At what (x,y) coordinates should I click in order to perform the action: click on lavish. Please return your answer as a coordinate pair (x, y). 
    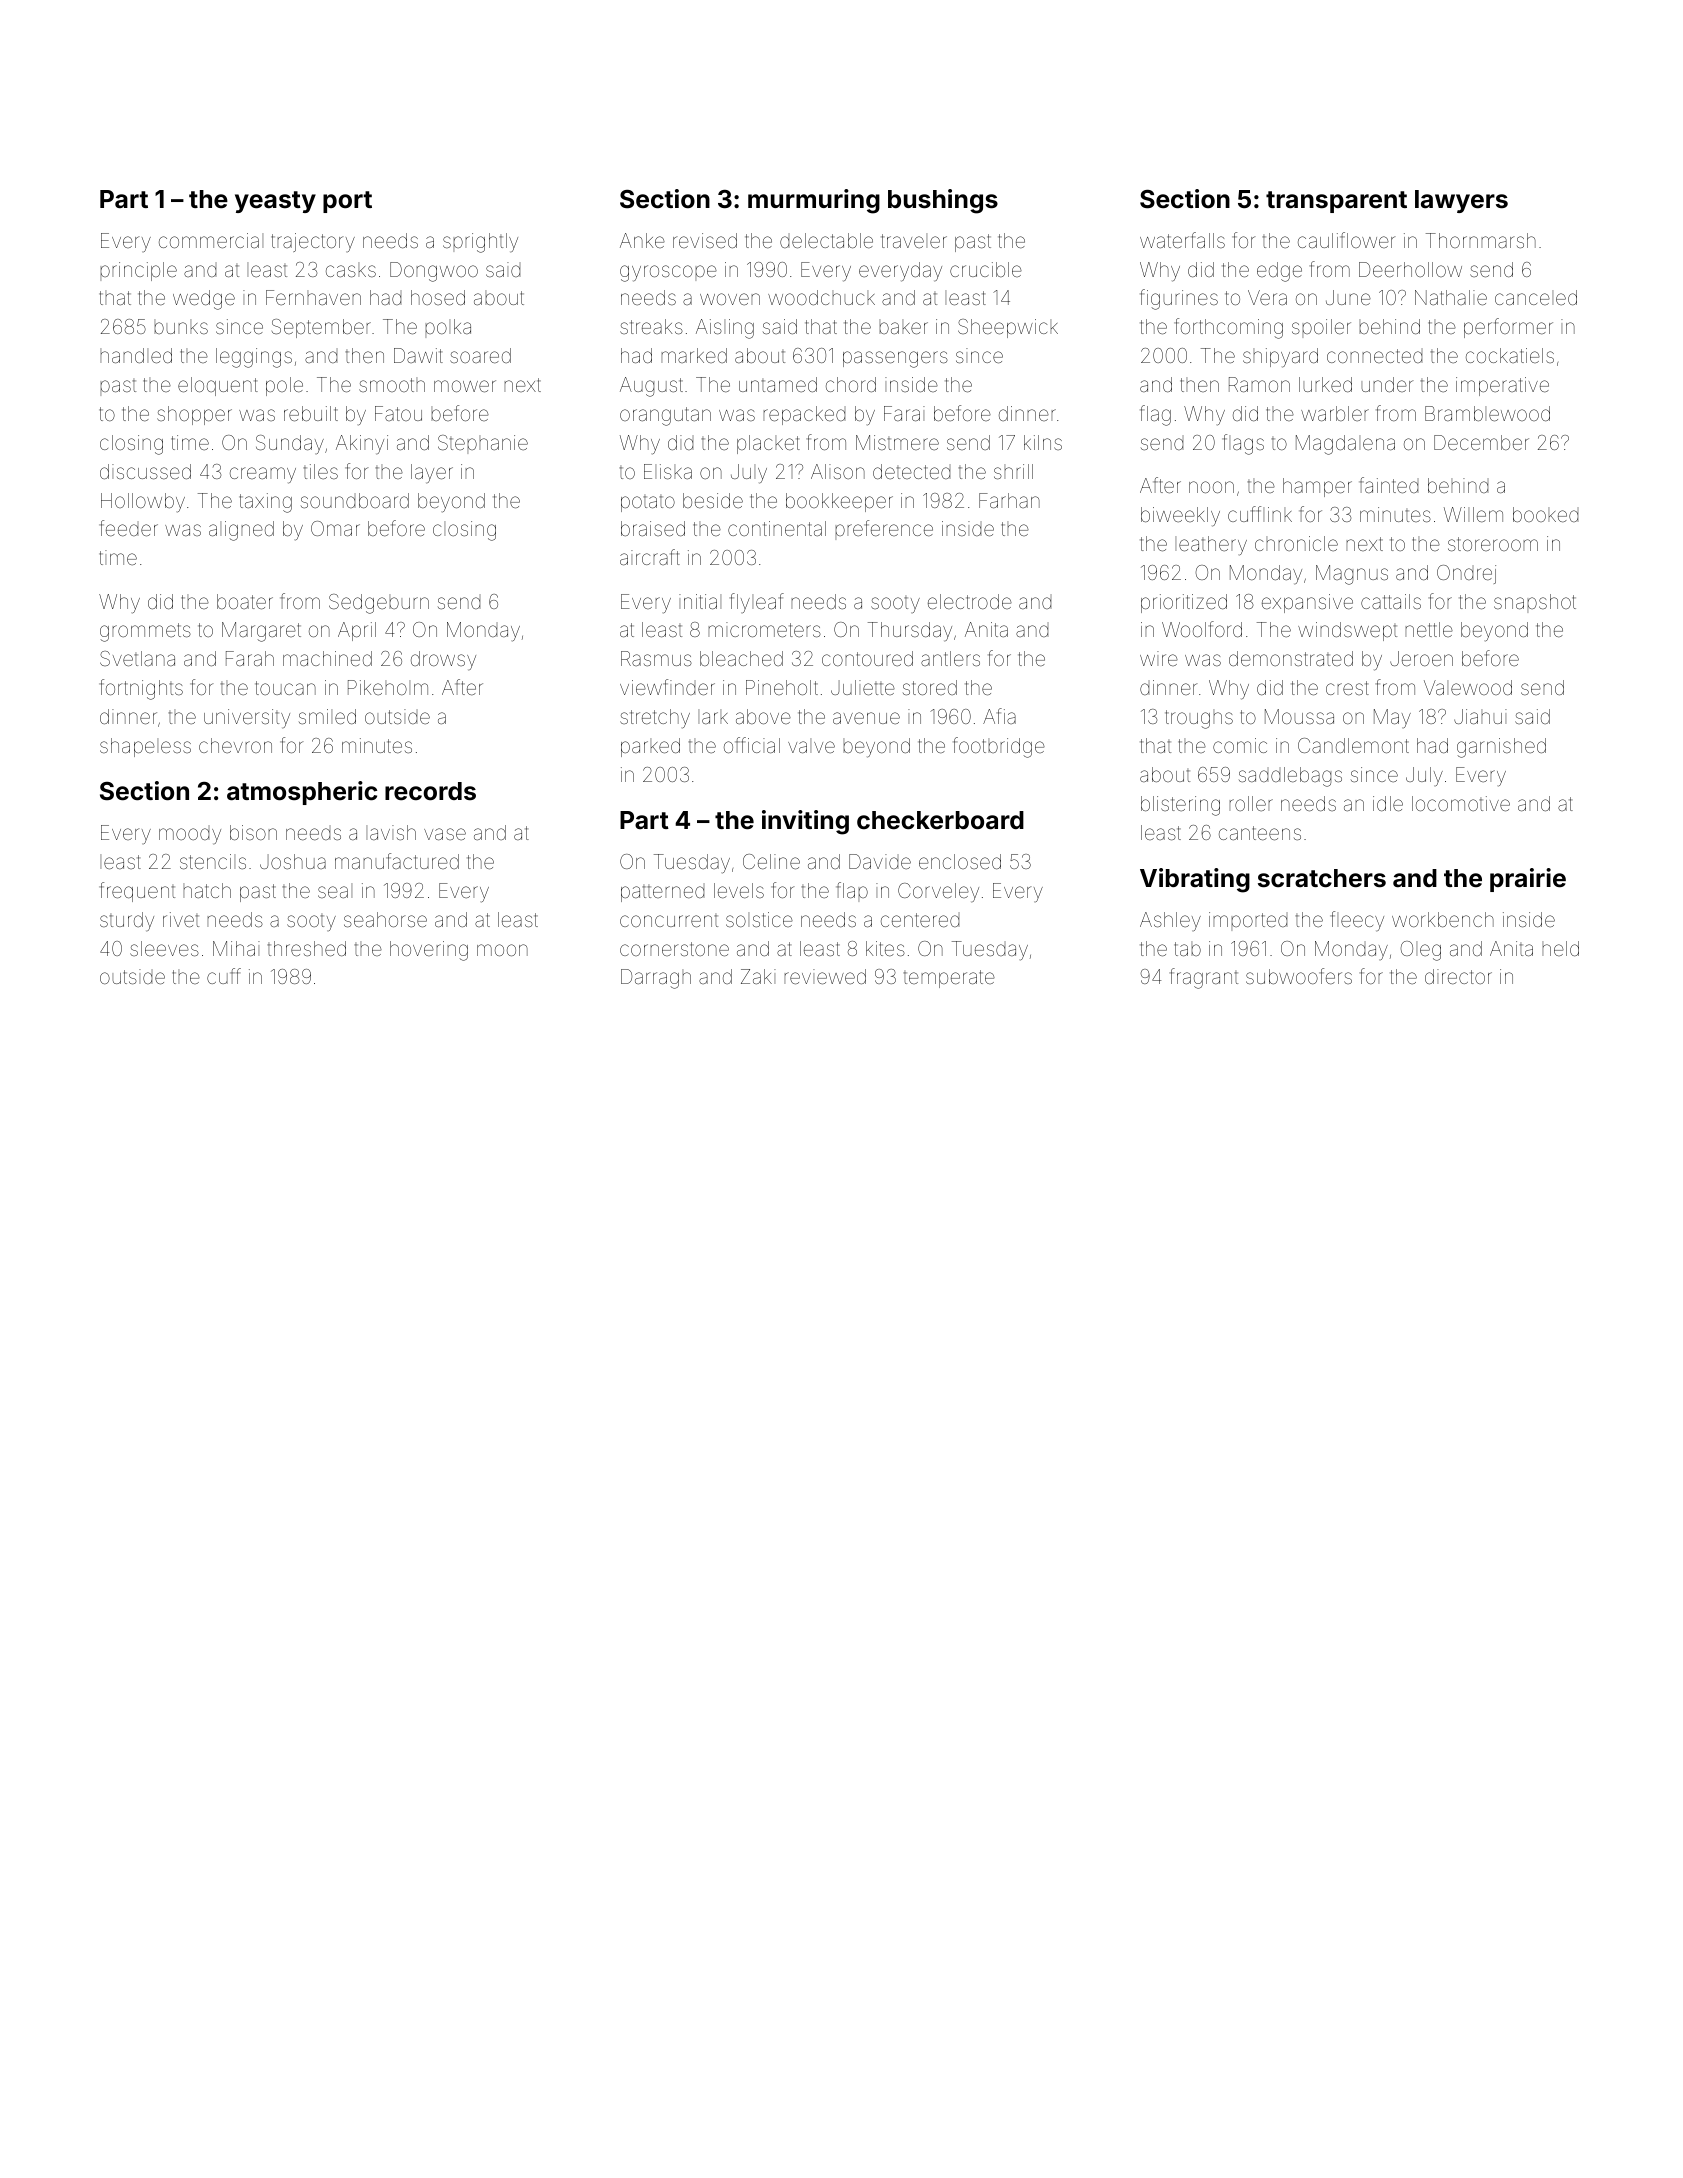
    Looking at the image, I should click on (391, 832).
